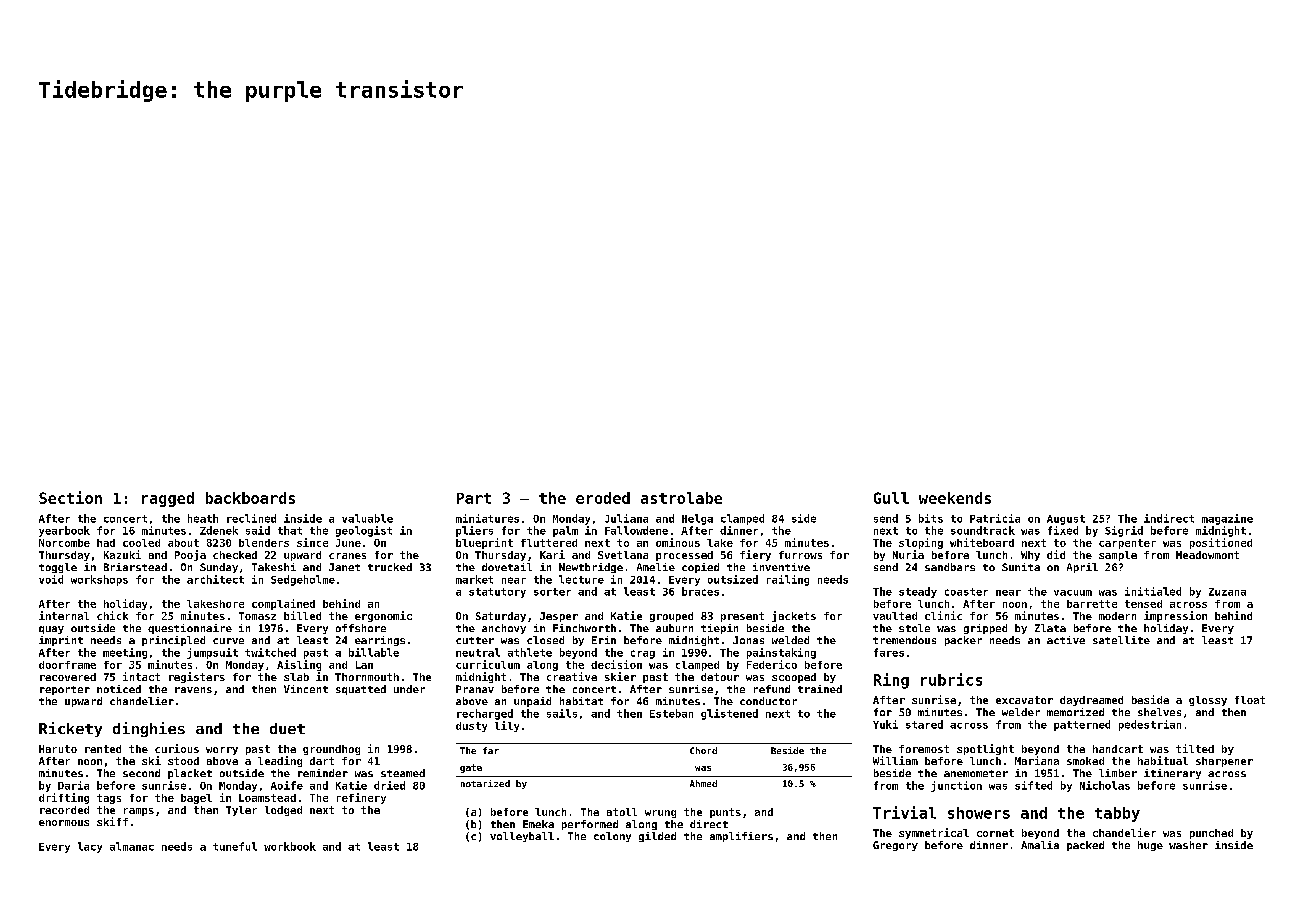 This screenshot has height=924, width=1308. Describe the element at coordinates (603, 498) in the screenshot. I see `eroded` at that location.
